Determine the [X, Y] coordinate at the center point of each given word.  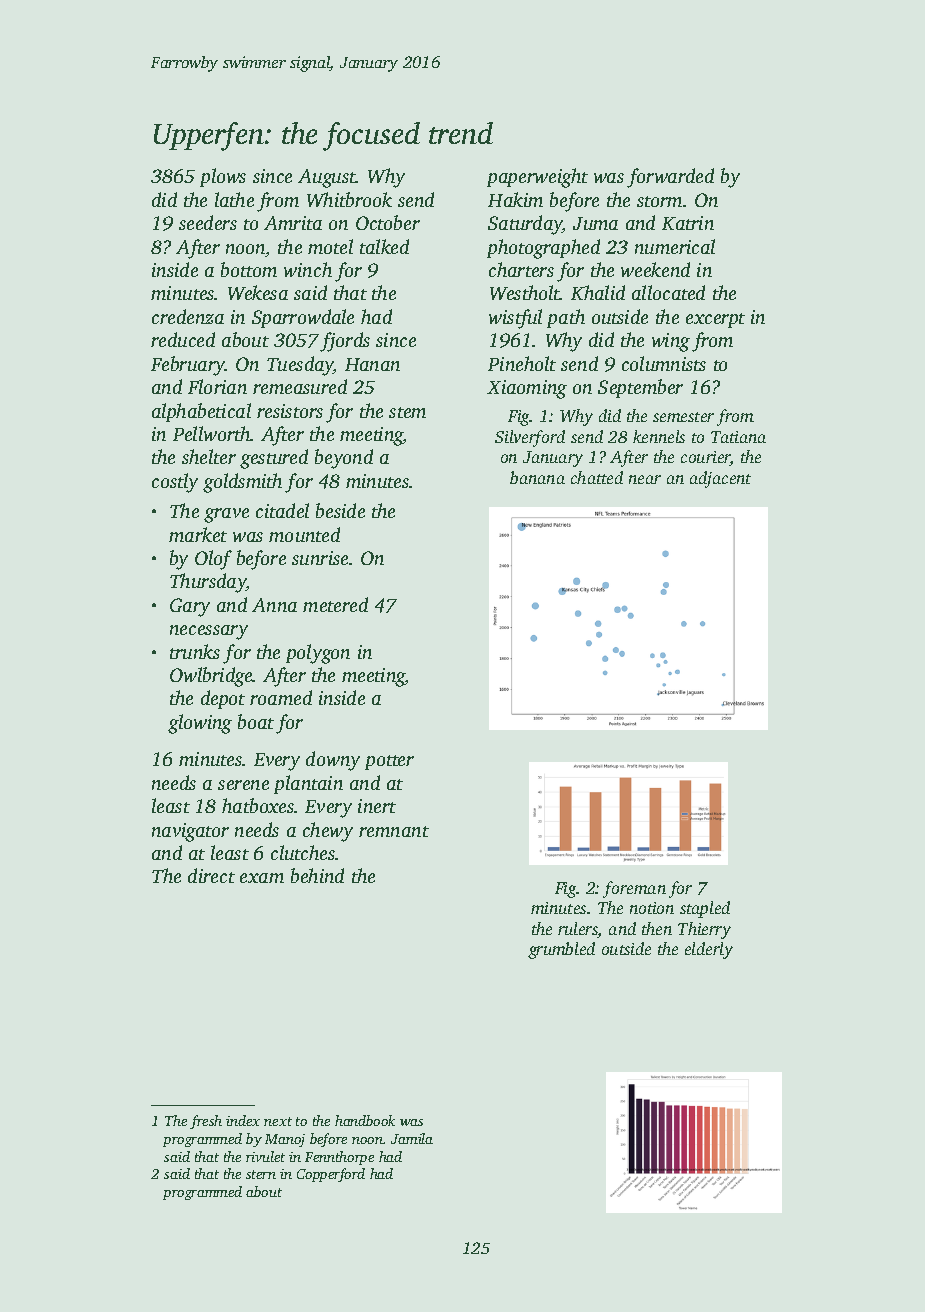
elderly [709, 950]
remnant [394, 831]
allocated [668, 292]
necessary [209, 632]
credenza [188, 316]
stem [407, 412]
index [243, 1120]
